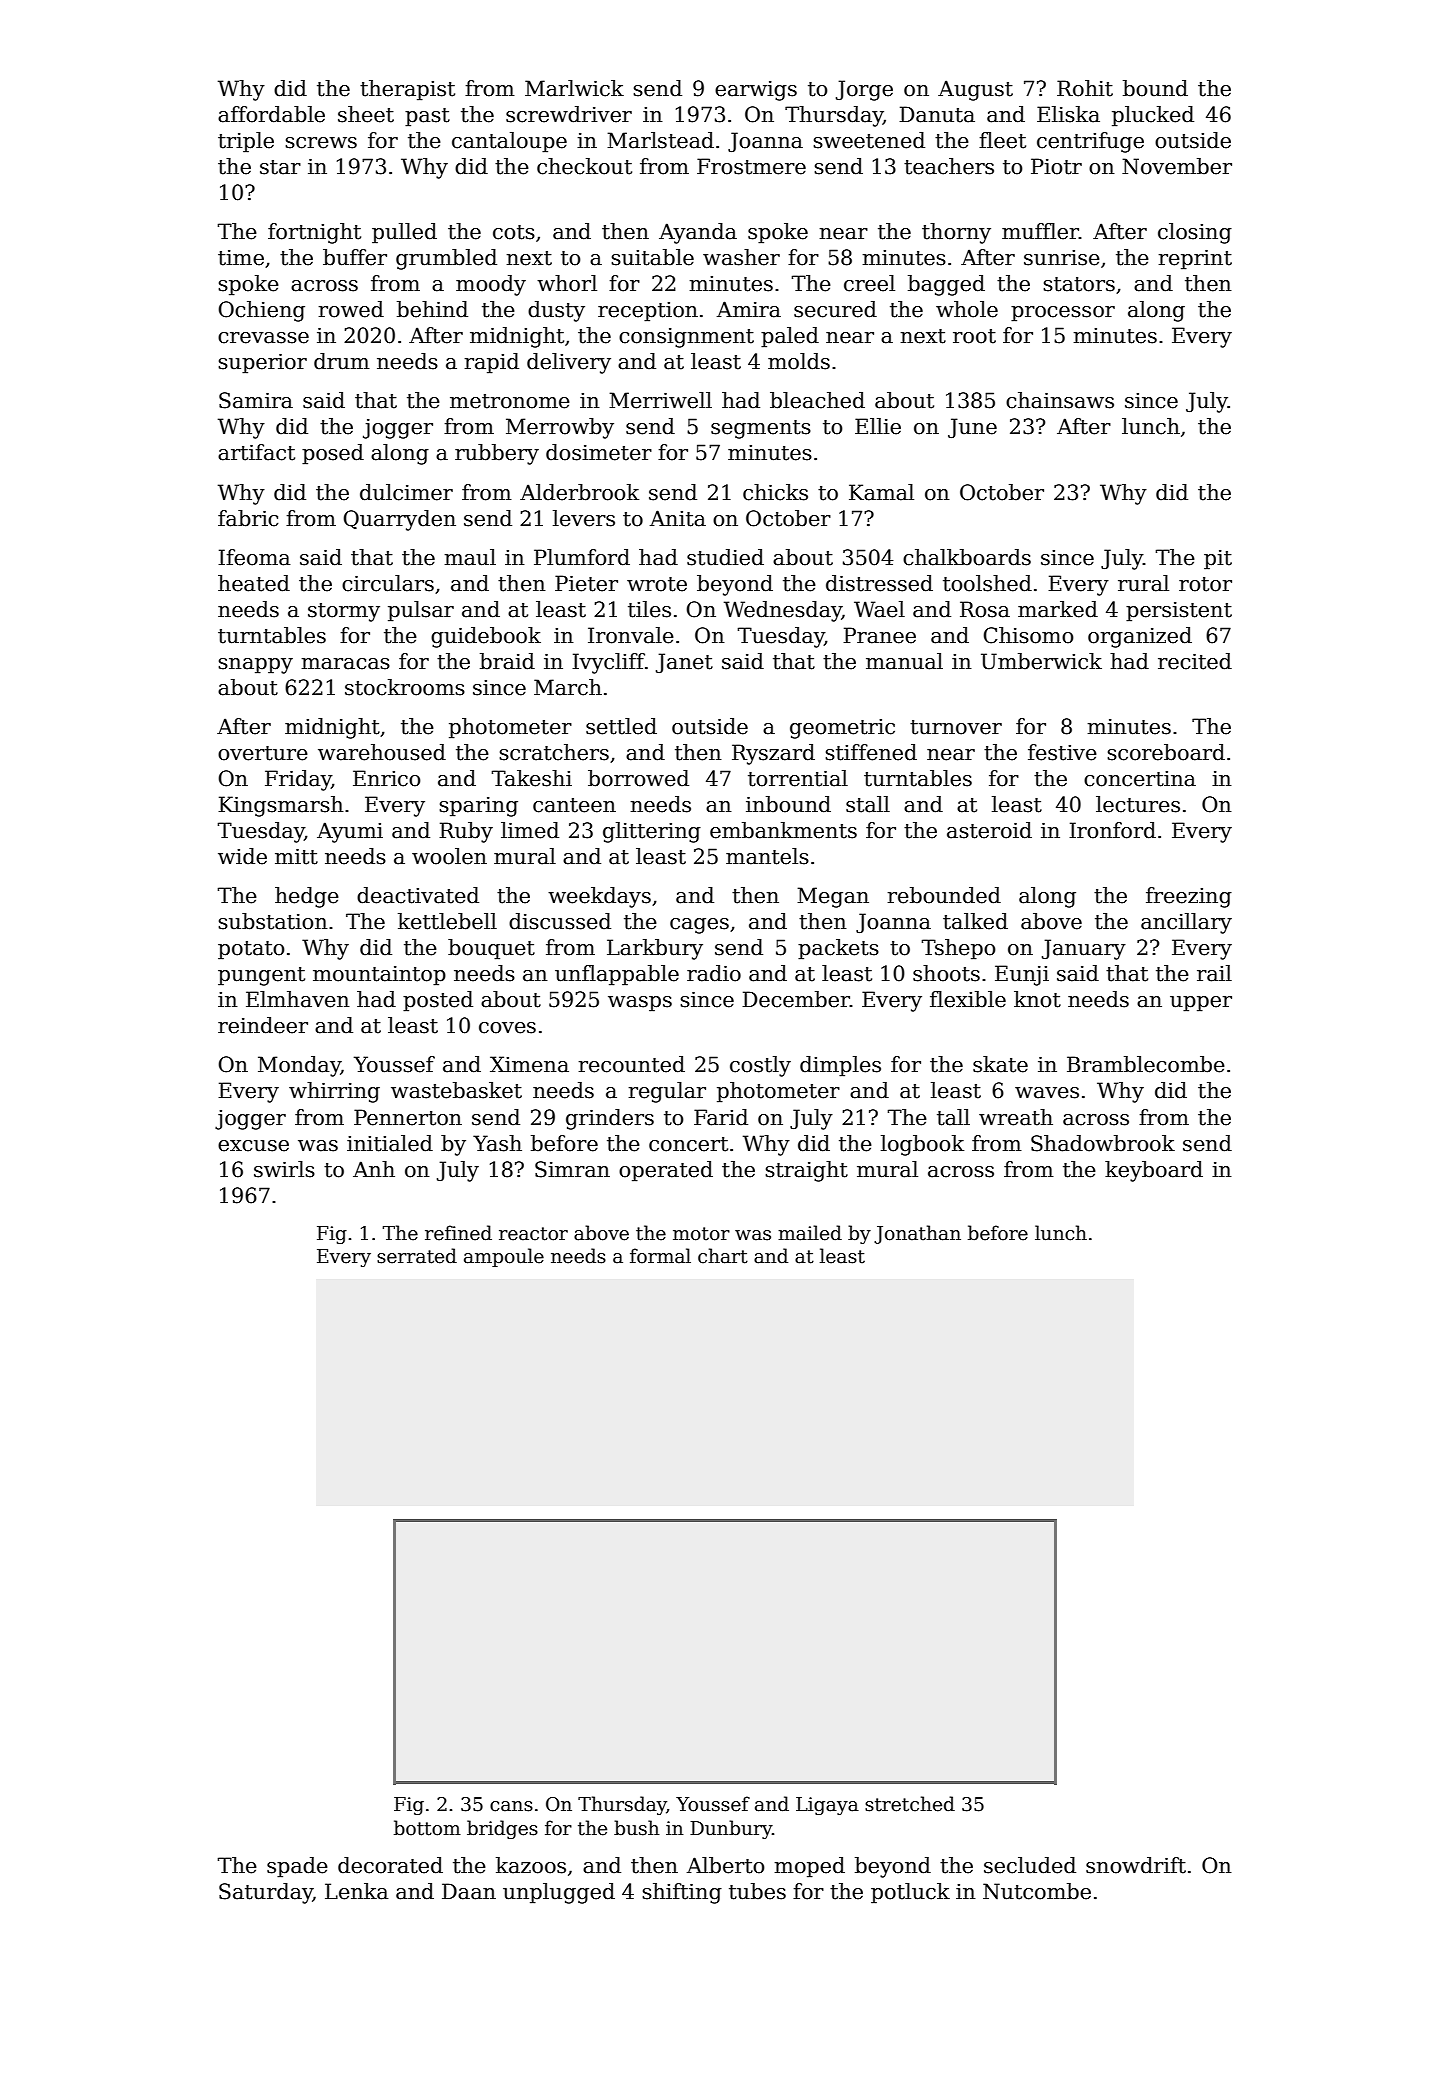 The image size is (1450, 2100). I want to click on washer, so click(741, 257).
